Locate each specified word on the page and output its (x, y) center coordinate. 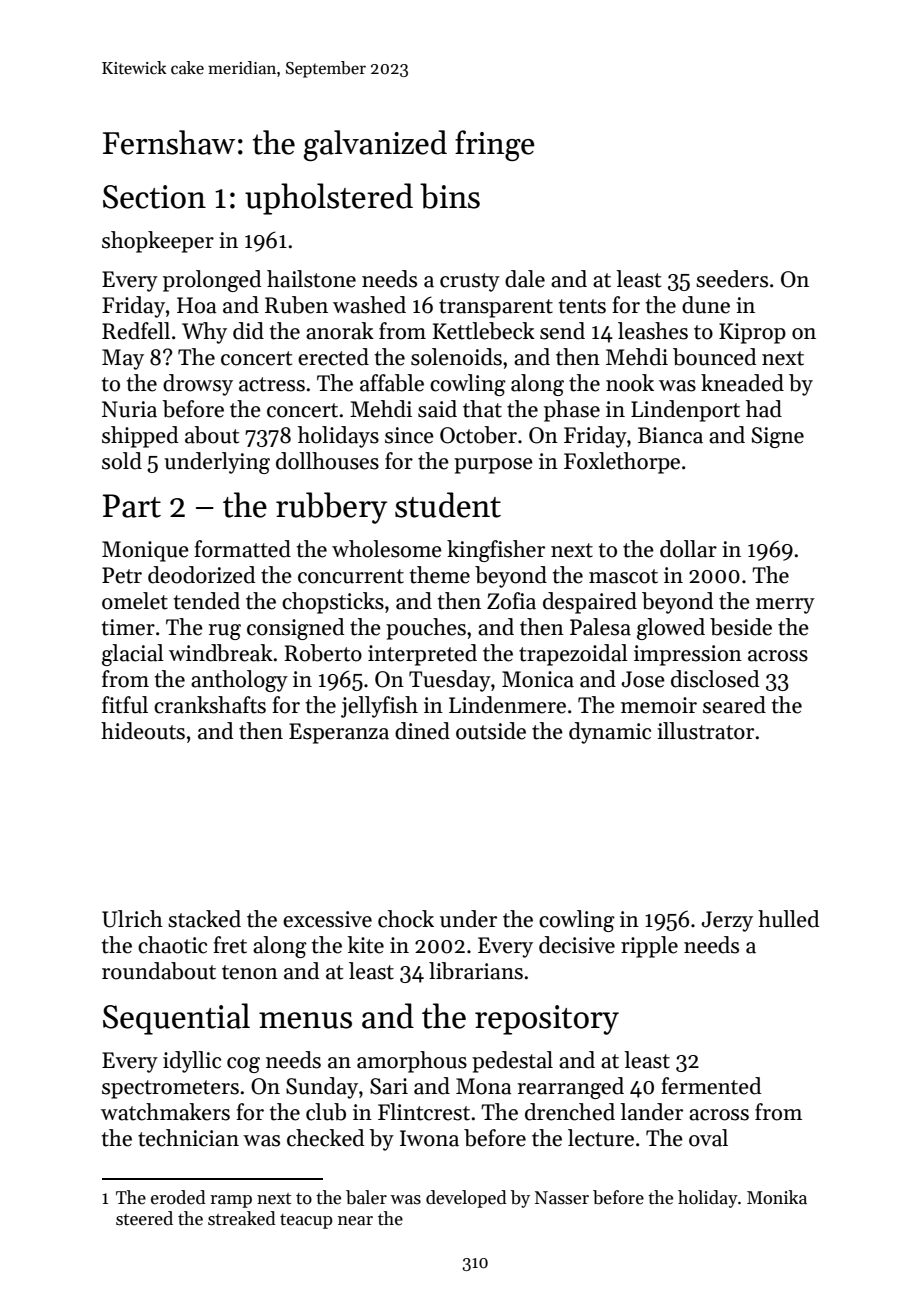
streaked (242, 1218)
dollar (688, 549)
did (248, 331)
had (764, 409)
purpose (493, 466)
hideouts (143, 731)
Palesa (600, 627)
